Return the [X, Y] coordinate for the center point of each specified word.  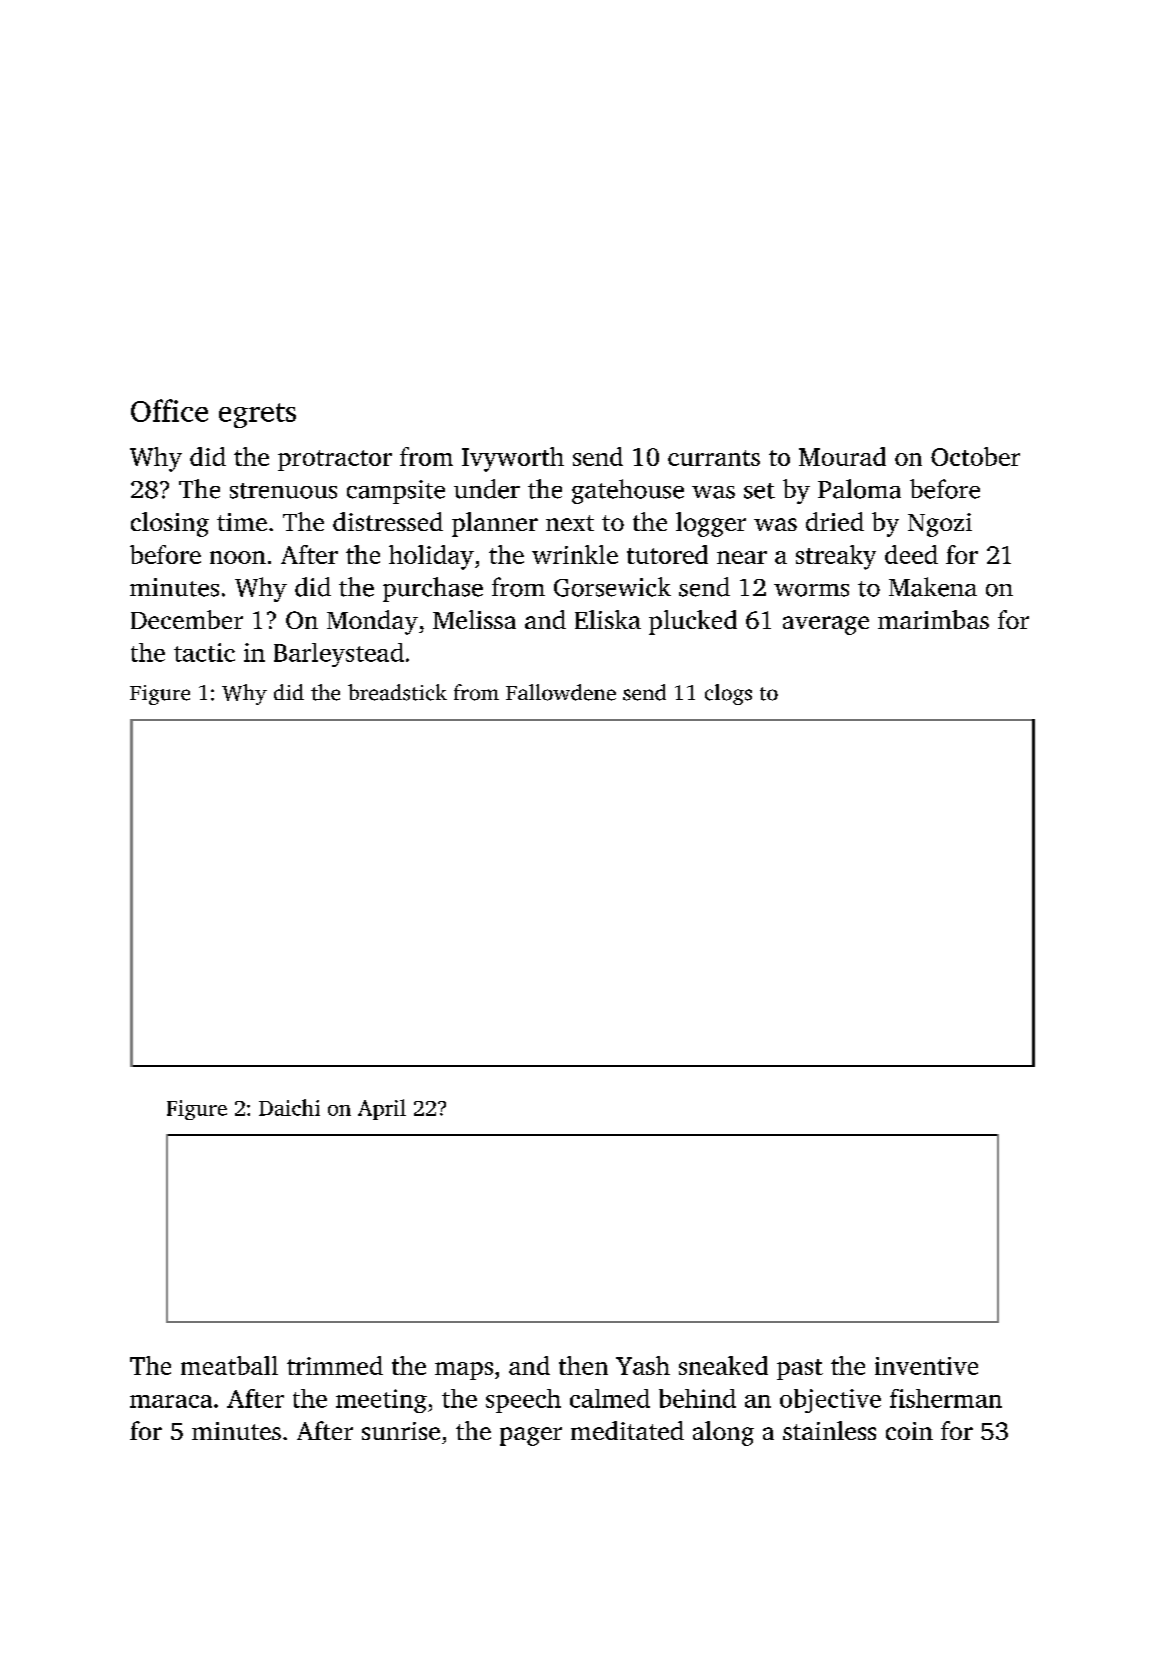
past [800, 1369]
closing [170, 524]
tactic [204, 652]
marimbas [933, 619]
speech [523, 1401]
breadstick [397, 692]
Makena [933, 587]
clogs [728, 694]
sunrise [401, 1431]
